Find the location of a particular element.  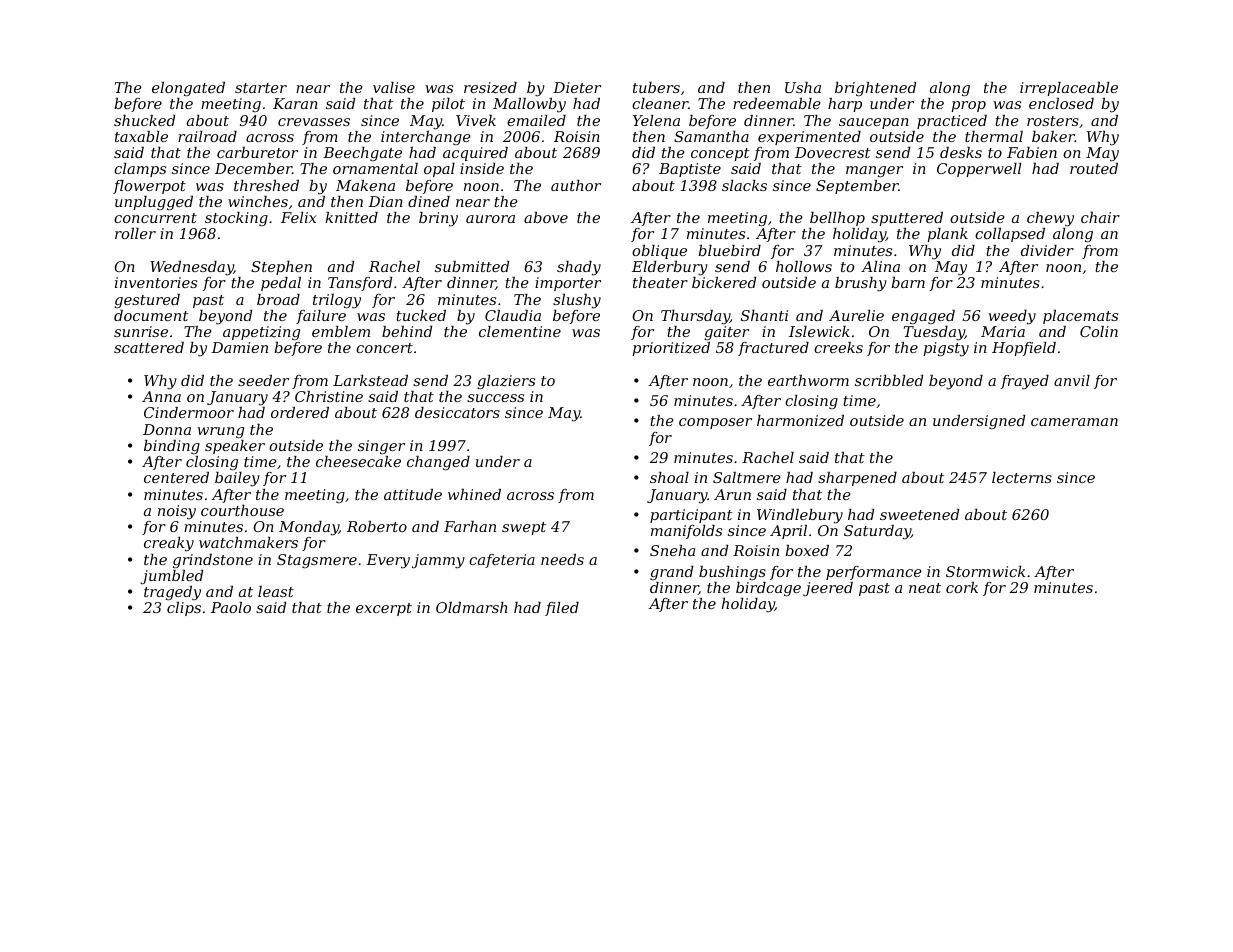

brightened is located at coordinates (875, 89).
